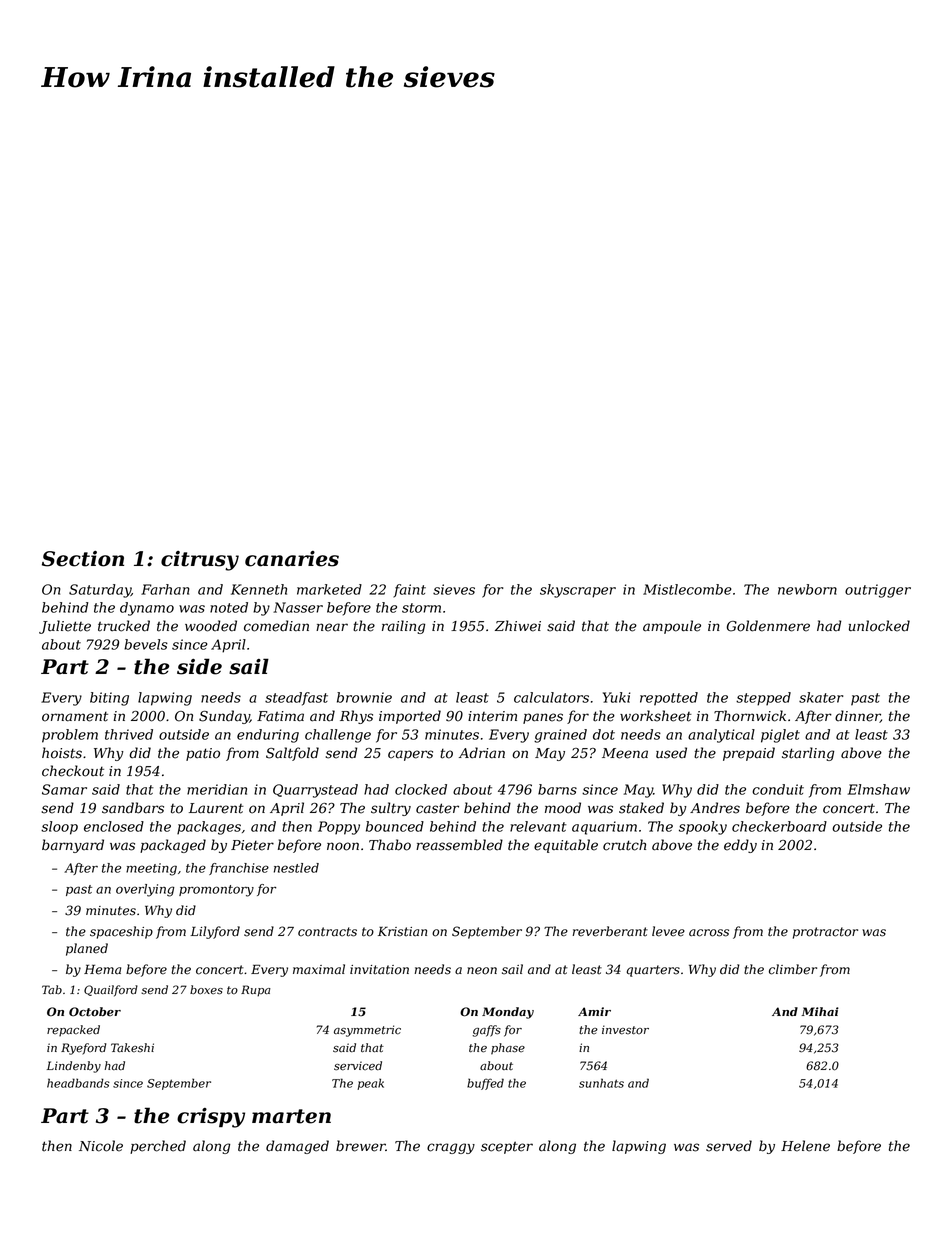 Image resolution: width=952 pixels, height=1233 pixels. What do you see at coordinates (239, 869) in the screenshot?
I see `franchise` at bounding box center [239, 869].
